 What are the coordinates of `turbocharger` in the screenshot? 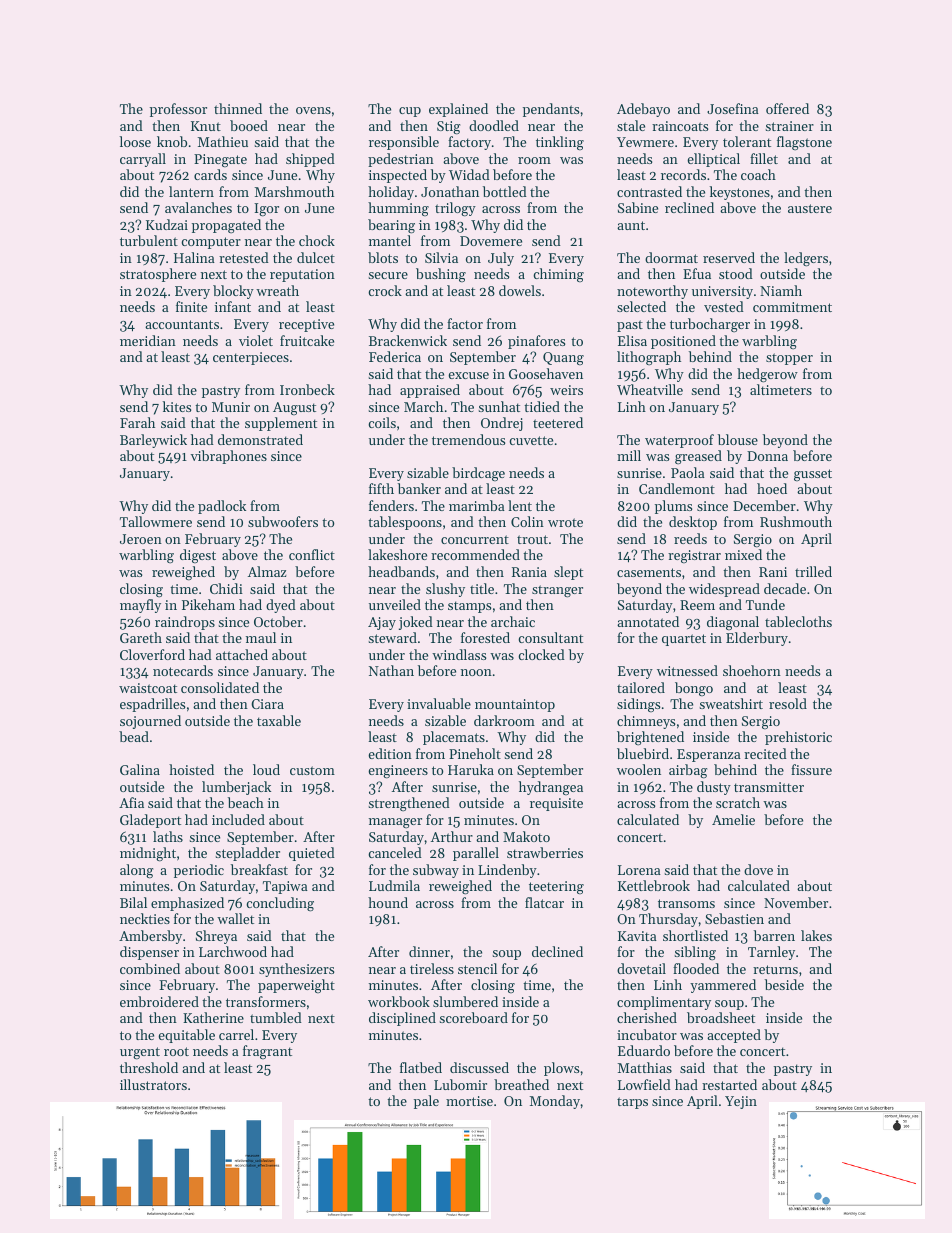 It's located at (710, 325).
